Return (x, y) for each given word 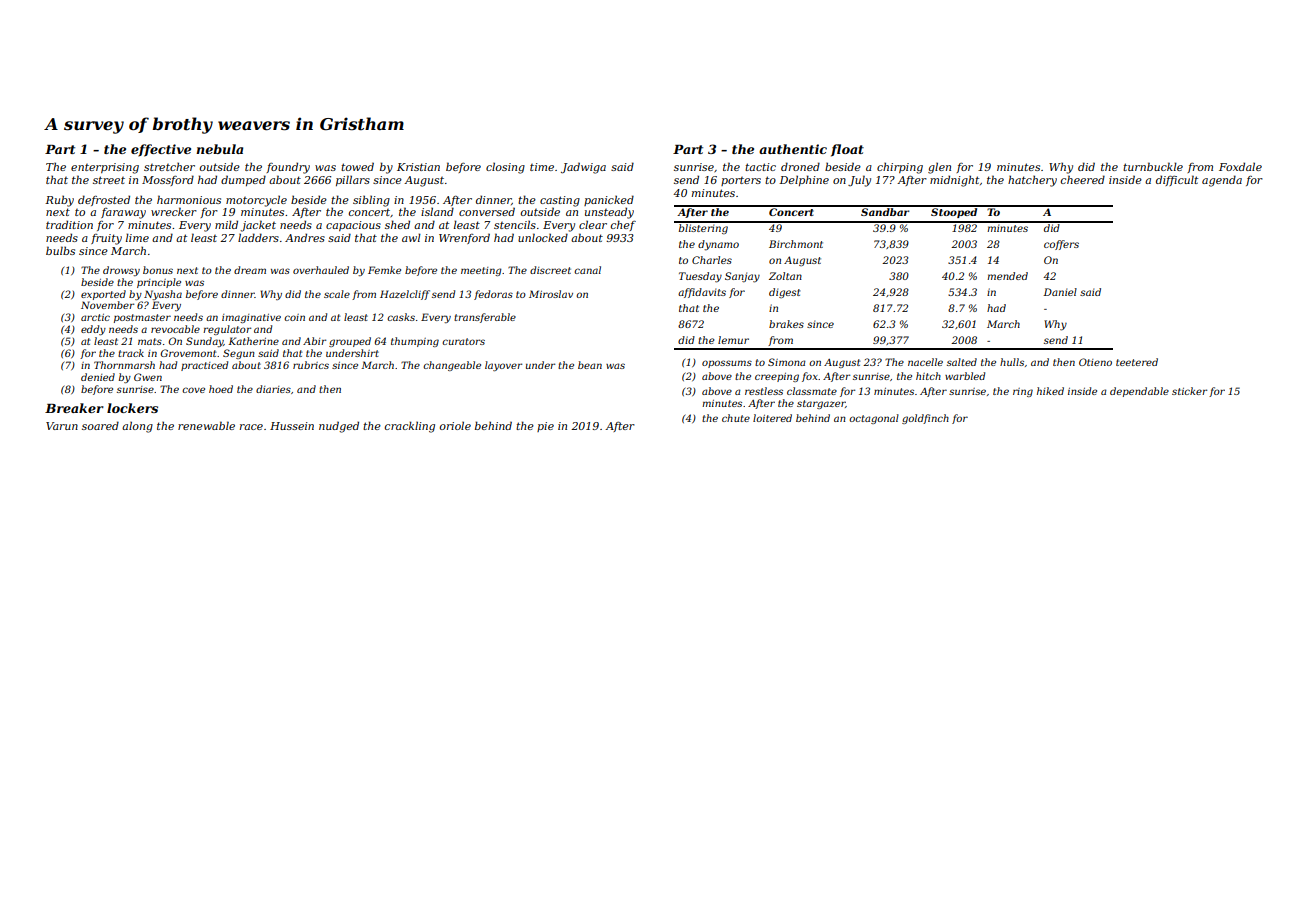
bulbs (60, 250)
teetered (1137, 362)
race (251, 427)
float (847, 150)
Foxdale (1240, 166)
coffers (1061, 245)
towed (357, 166)
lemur (733, 340)
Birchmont (796, 244)
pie (545, 427)
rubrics (311, 365)
